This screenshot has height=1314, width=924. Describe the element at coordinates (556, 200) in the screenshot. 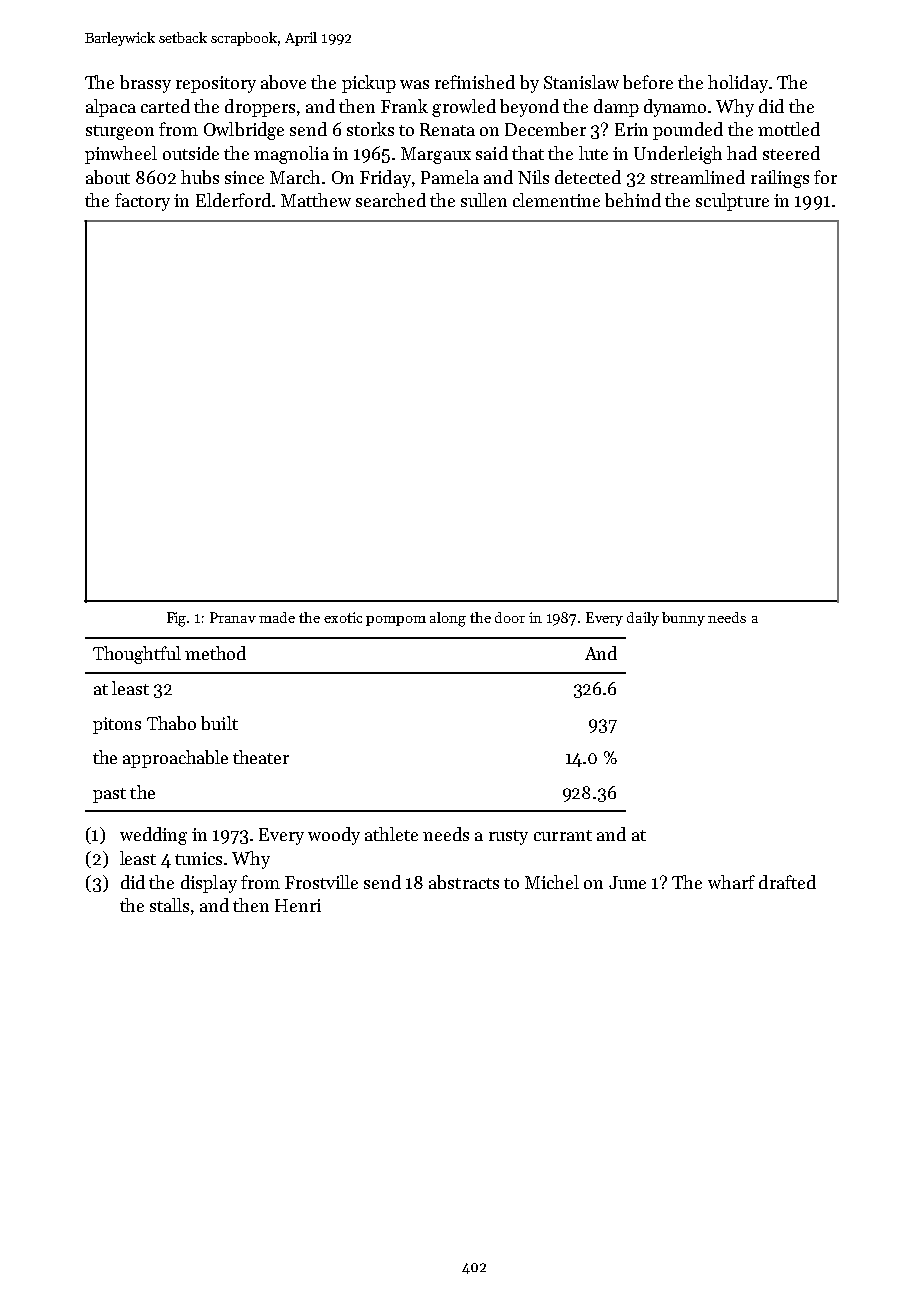

I see `clementine` at that location.
